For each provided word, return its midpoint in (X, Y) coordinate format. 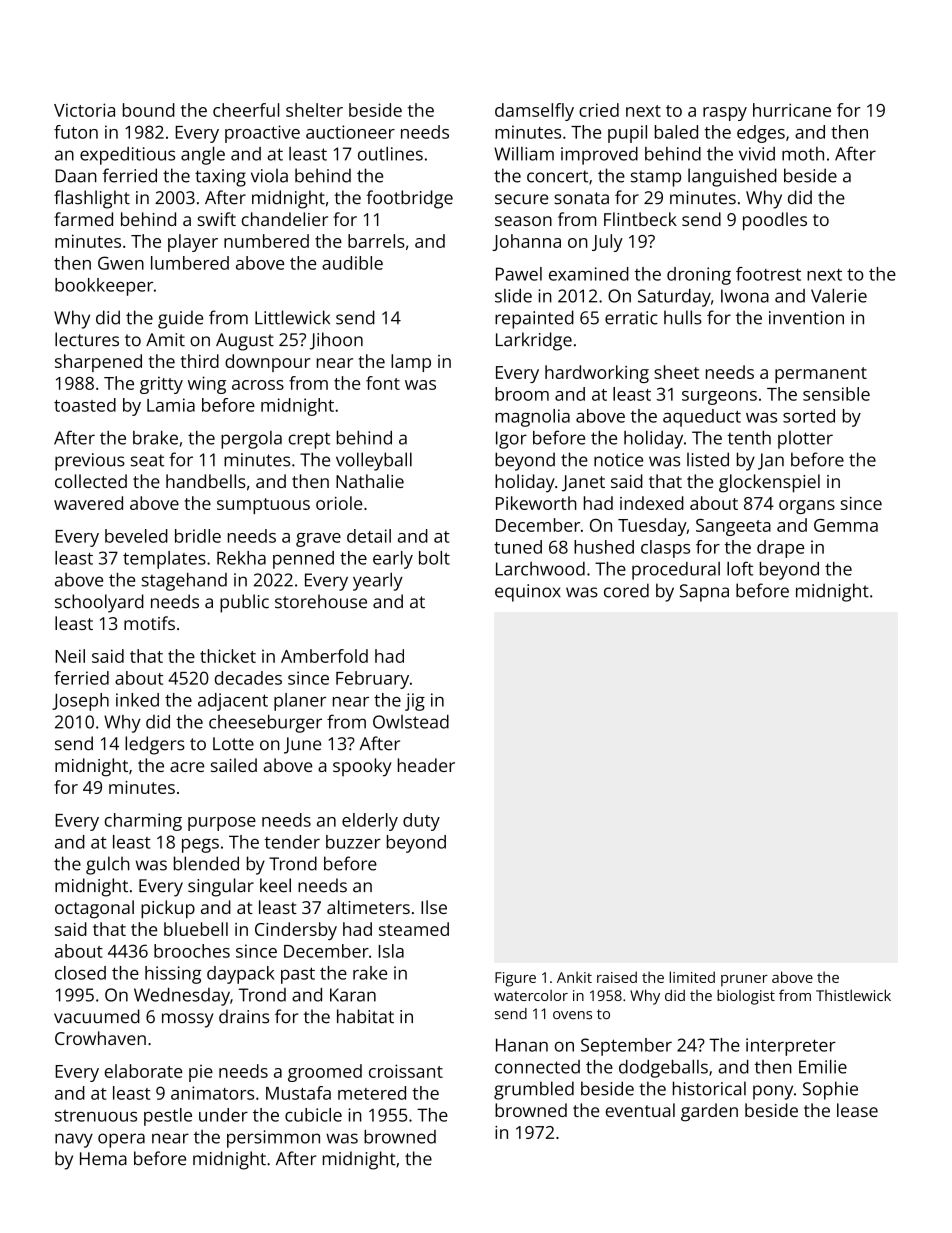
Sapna (704, 593)
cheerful (246, 110)
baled (676, 132)
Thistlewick (853, 995)
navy (74, 1140)
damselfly (534, 112)
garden (709, 1112)
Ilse (434, 907)
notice (618, 460)
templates (164, 560)
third (200, 361)
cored (626, 590)
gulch (108, 865)
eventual (640, 1110)
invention (806, 318)
